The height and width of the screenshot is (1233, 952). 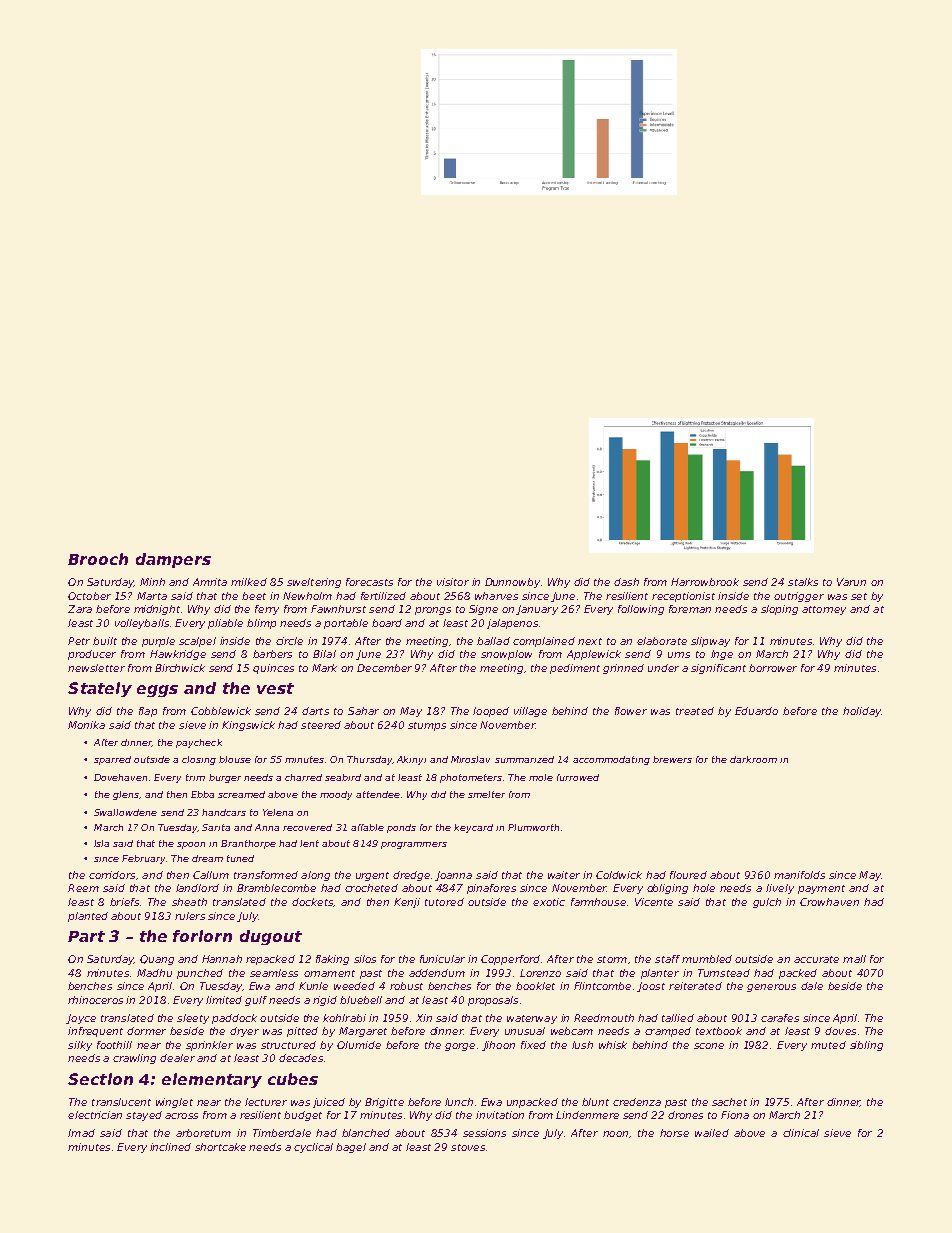 What do you see at coordinates (433, 611) in the screenshot?
I see `prongs` at bounding box center [433, 611].
